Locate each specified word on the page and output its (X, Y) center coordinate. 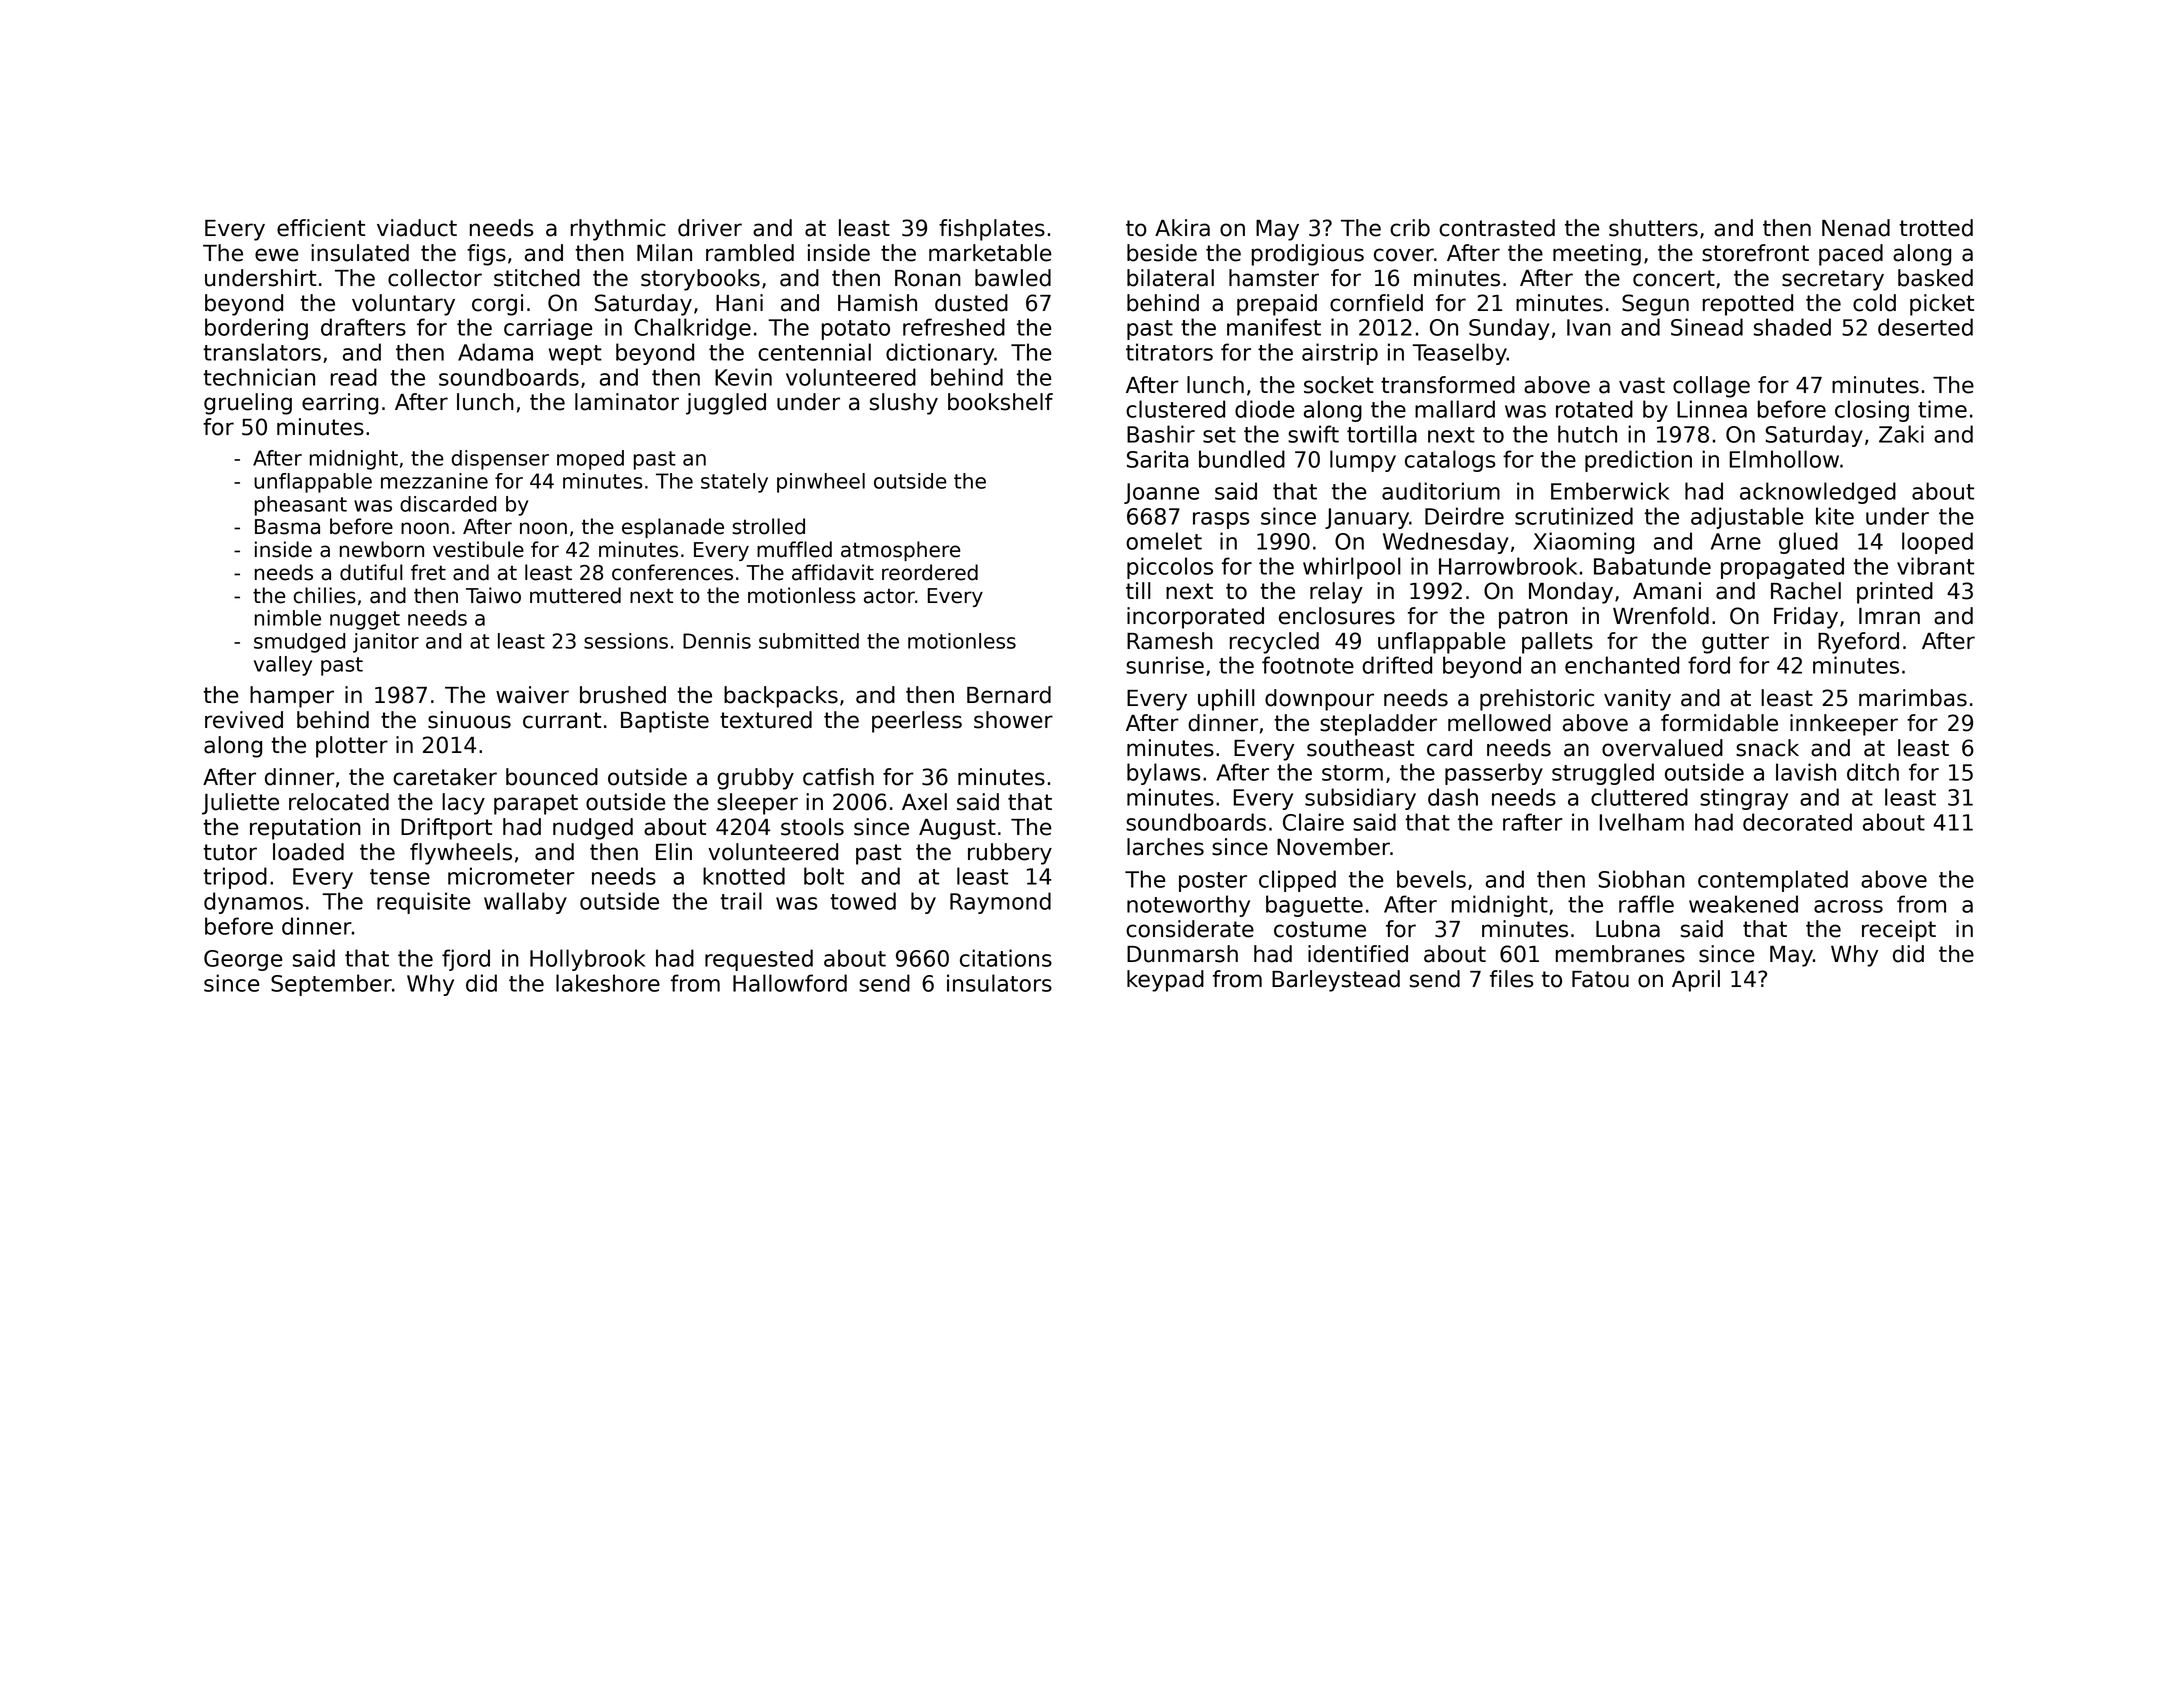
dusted (971, 303)
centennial (814, 352)
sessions (626, 641)
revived (244, 720)
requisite (423, 903)
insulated (360, 253)
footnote (1308, 665)
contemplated (1773, 881)
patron (1533, 618)
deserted (1925, 327)
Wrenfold (1661, 616)
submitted (809, 641)
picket (1942, 305)
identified (1358, 954)
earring (340, 404)
